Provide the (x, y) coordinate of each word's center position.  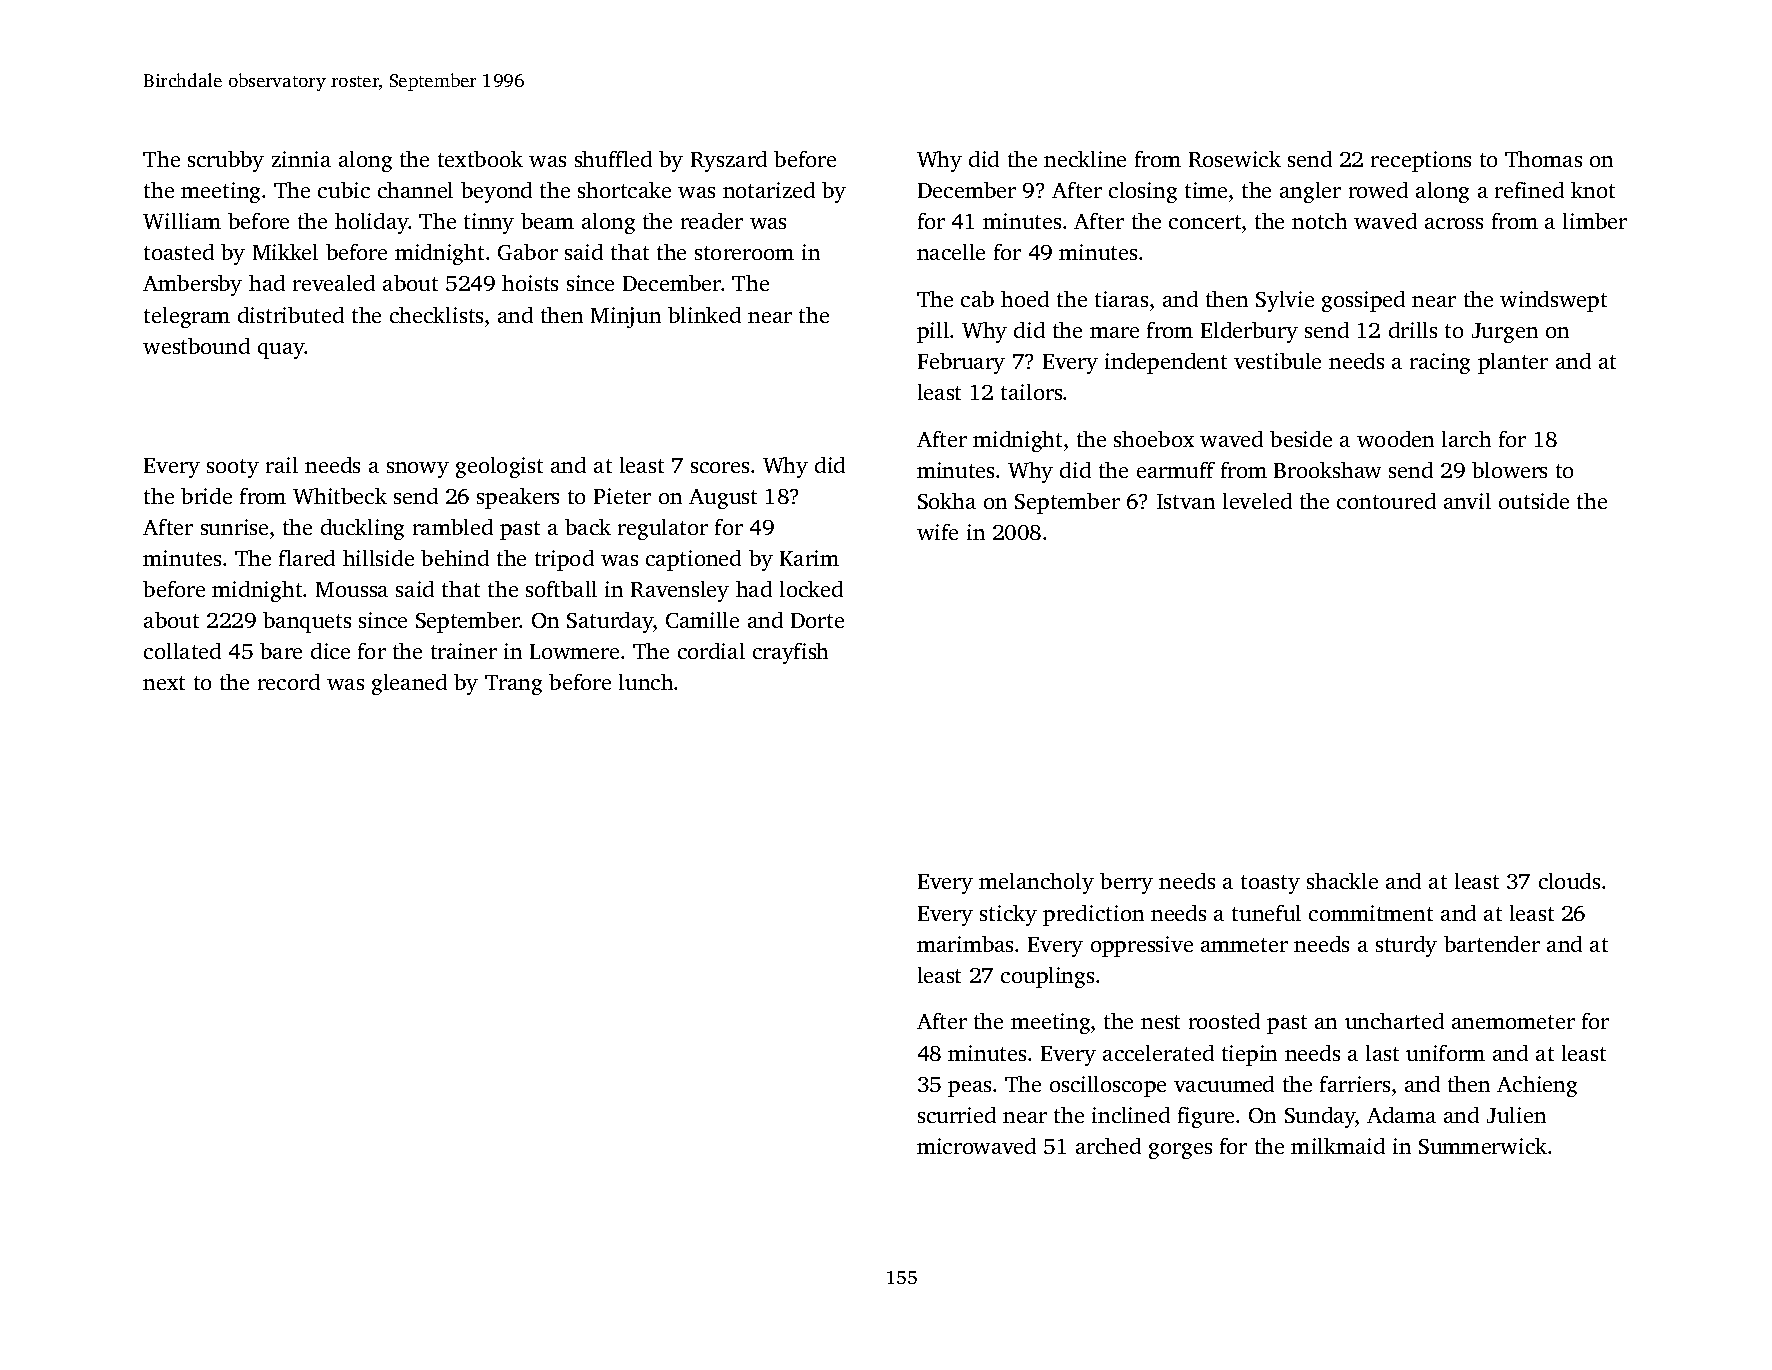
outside (1534, 501)
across (1454, 223)
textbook (480, 159)
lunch (646, 682)
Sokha (947, 501)
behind (455, 558)
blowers (1509, 470)
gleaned (409, 684)
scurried (957, 1115)
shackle (1342, 881)
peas (969, 1089)
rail (282, 465)
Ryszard (729, 161)
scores (720, 467)
